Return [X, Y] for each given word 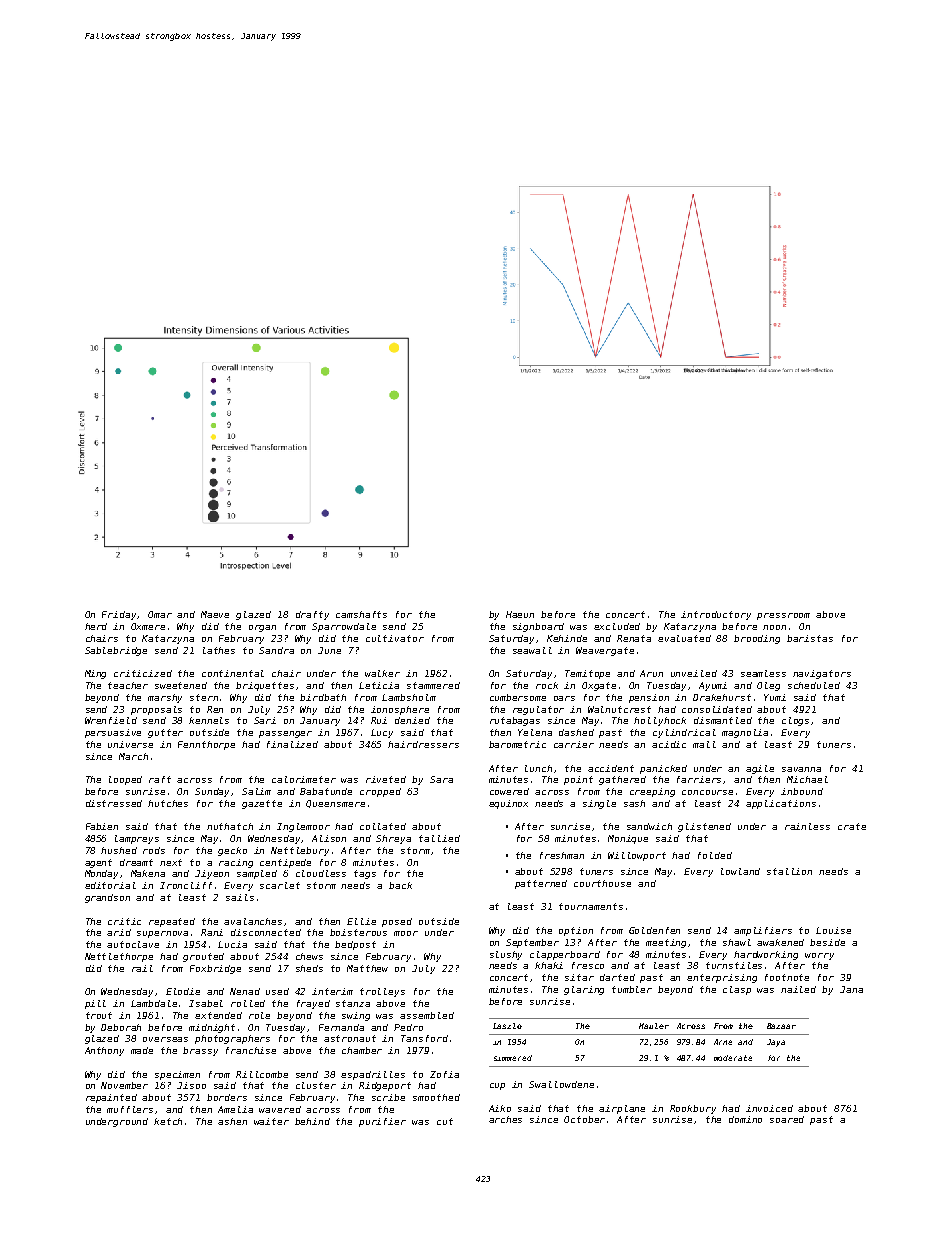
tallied [439, 838]
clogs [795, 721]
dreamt [136, 862]
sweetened [181, 685]
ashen [232, 1121]
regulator [538, 710]
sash [634, 803]
